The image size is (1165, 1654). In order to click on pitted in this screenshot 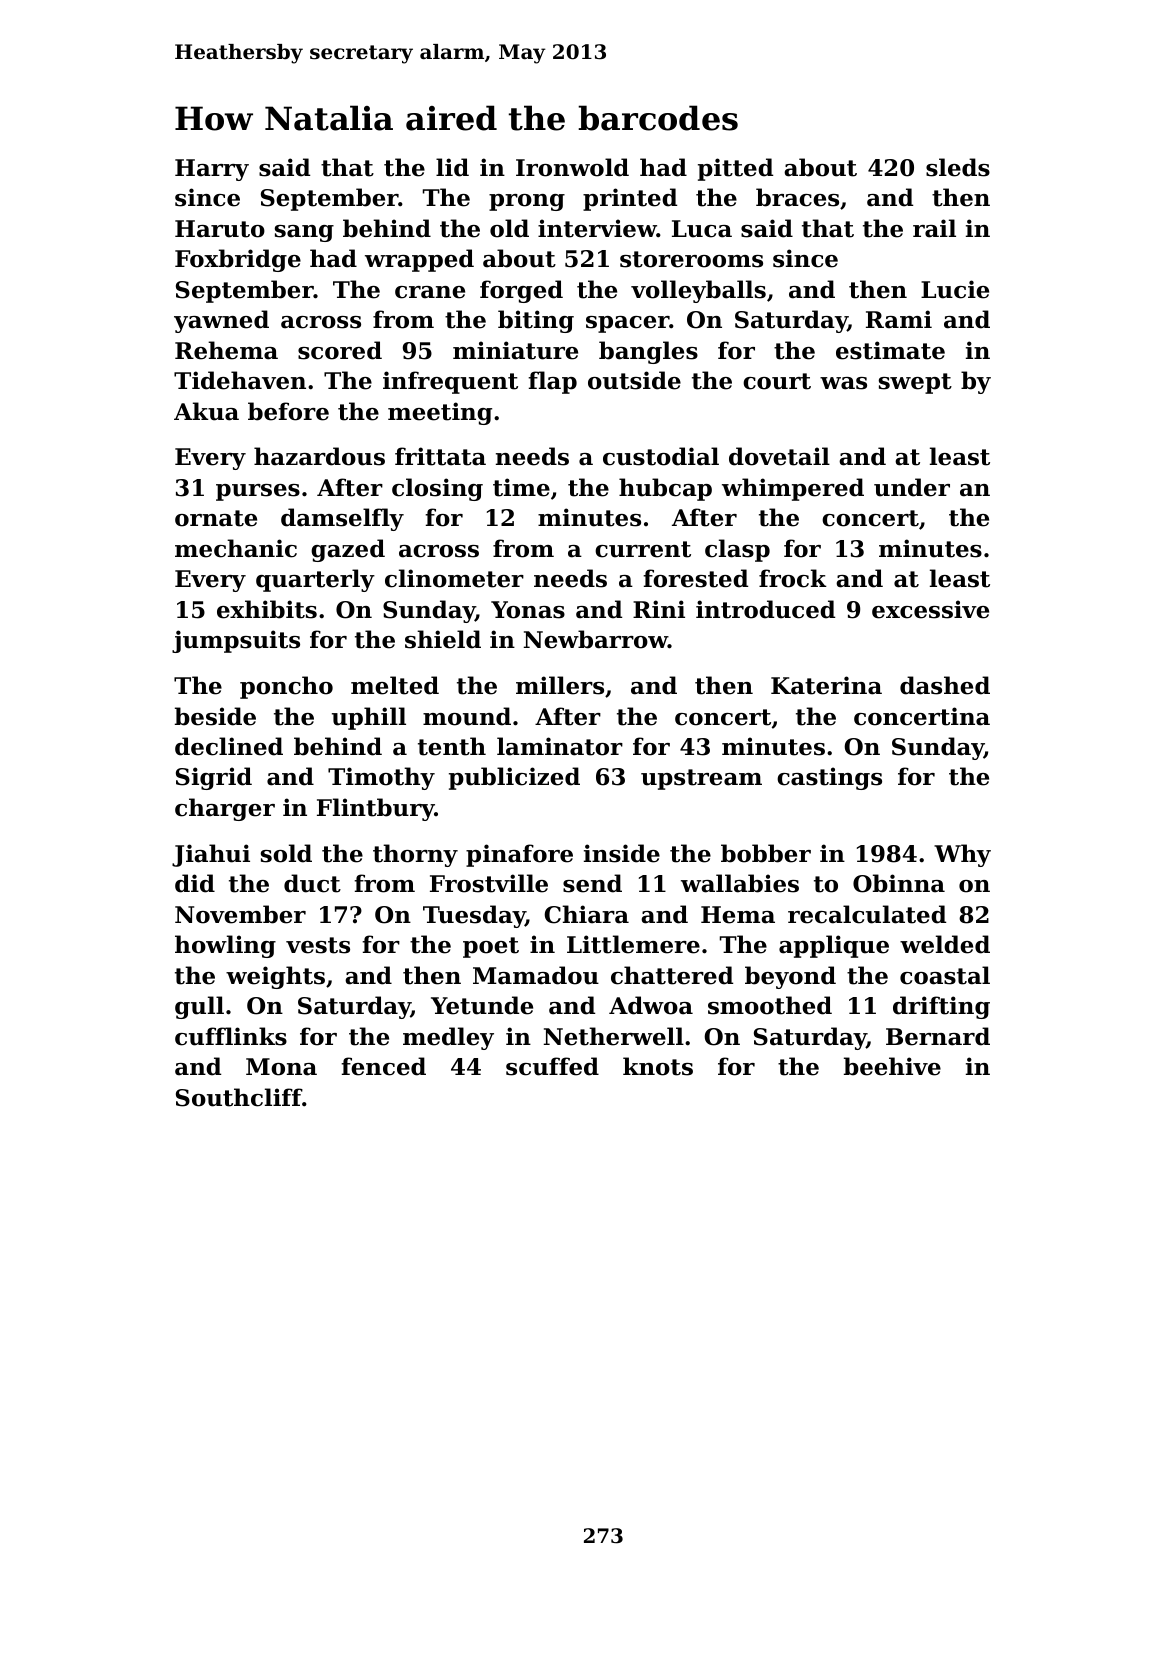, I will do `click(735, 169)`.
